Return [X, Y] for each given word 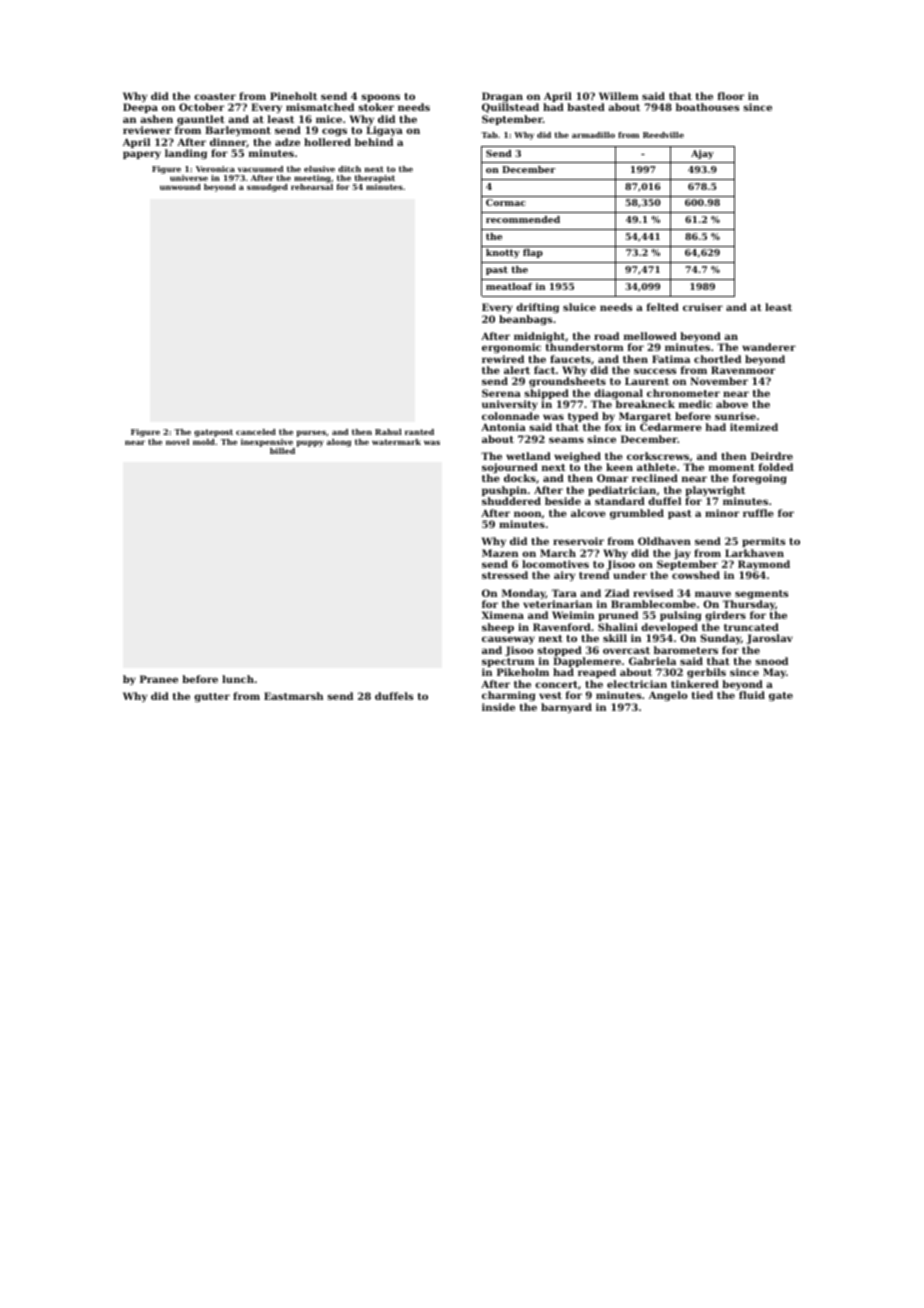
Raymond [764, 566]
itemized [754, 427]
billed [282, 451]
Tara [564, 593]
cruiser [703, 307]
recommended [523, 219]
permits [763, 542]
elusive [319, 169]
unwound [180, 187]
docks [520, 478]
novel [177, 442]
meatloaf [509, 286]
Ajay [702, 154]
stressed [505, 575]
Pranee [159, 679]
